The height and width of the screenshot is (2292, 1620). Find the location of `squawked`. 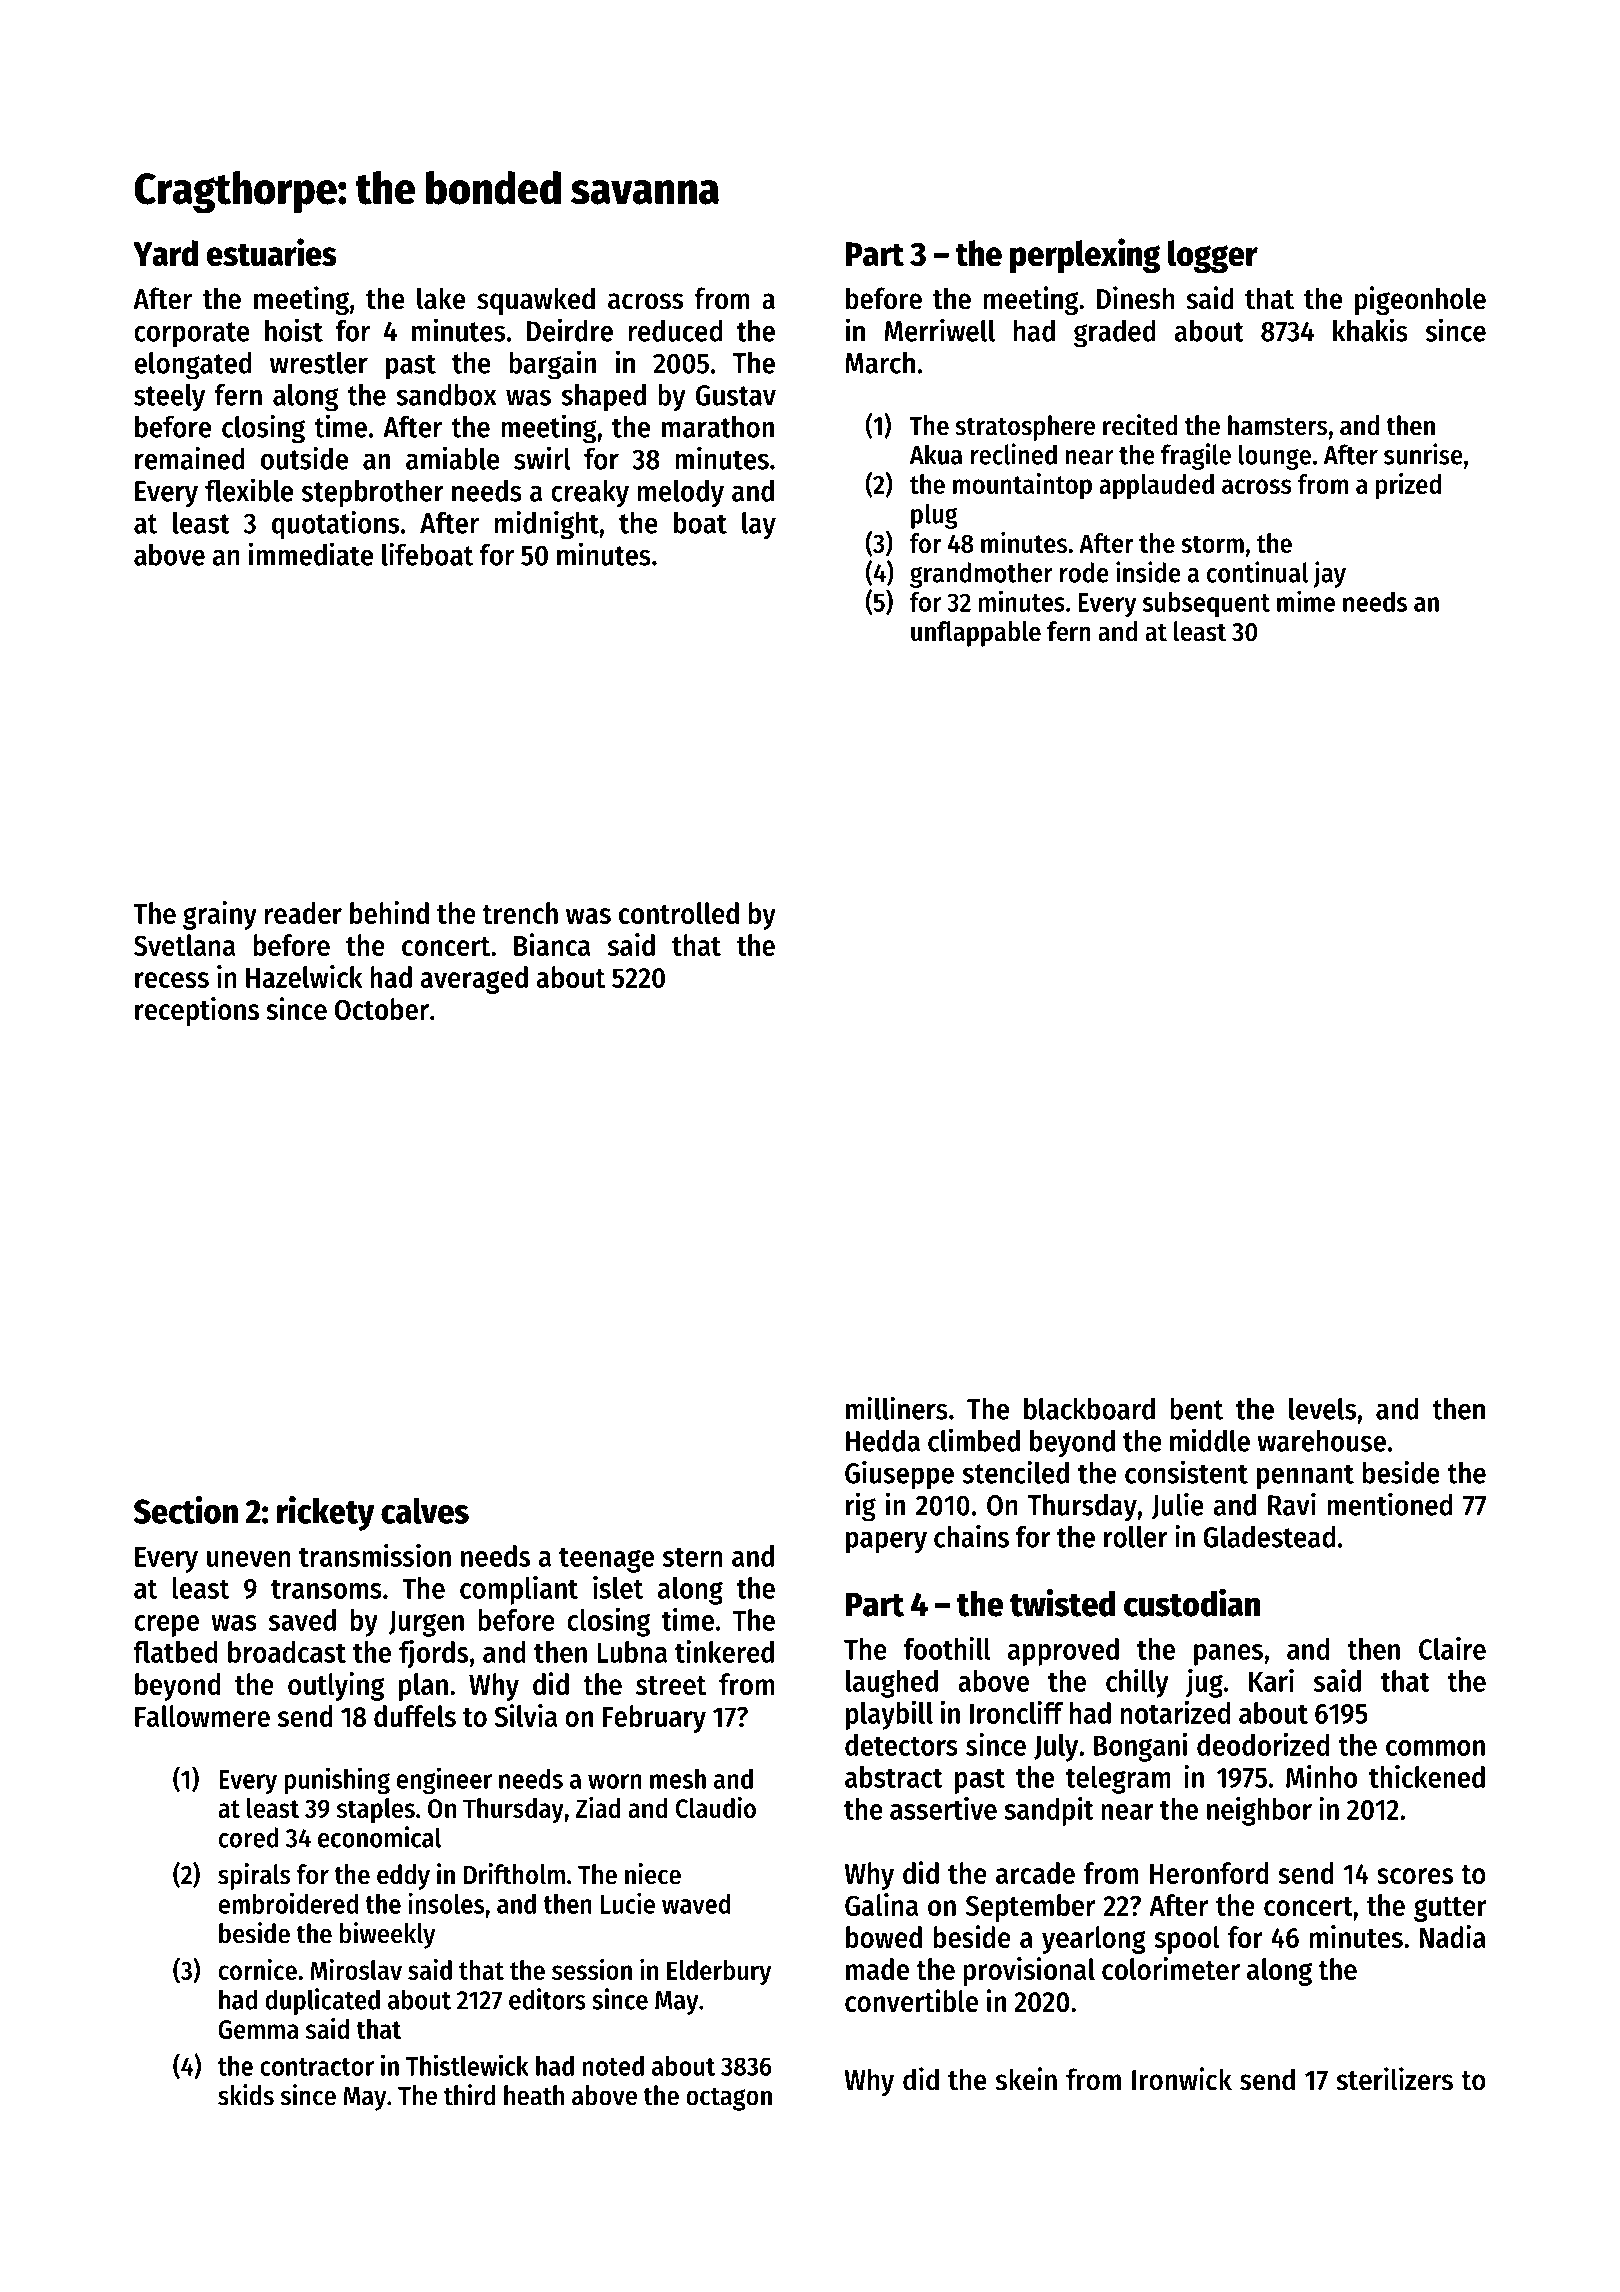

squawked is located at coordinates (536, 301).
